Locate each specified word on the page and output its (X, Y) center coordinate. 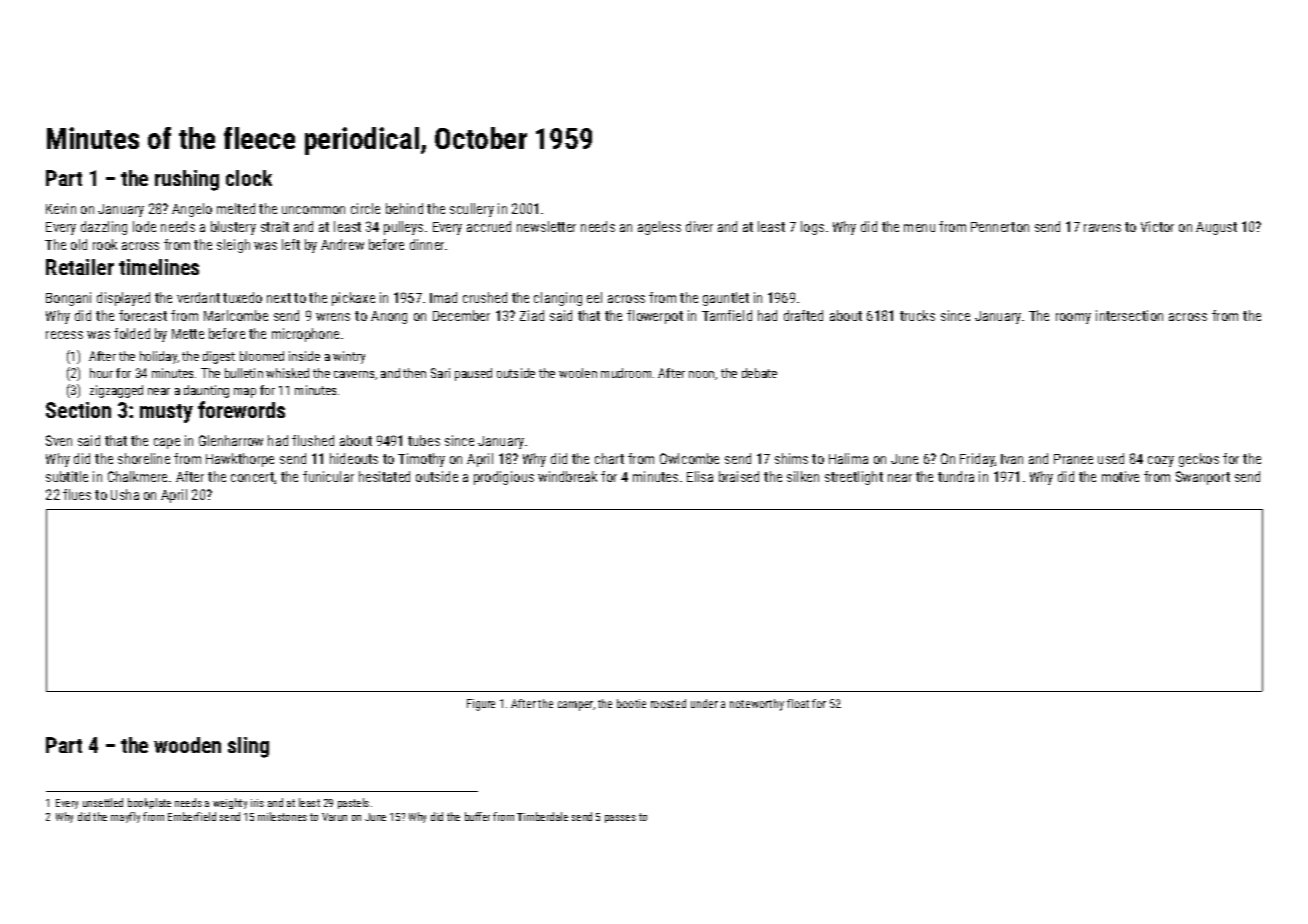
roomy (1073, 318)
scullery (472, 210)
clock (249, 178)
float (798, 703)
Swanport (1203, 478)
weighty (230, 803)
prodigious (504, 478)
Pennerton (1000, 227)
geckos (1199, 460)
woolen (578, 373)
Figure (481, 705)
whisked (287, 373)
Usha (125, 494)
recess (64, 335)
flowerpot (655, 317)
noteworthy (757, 705)
